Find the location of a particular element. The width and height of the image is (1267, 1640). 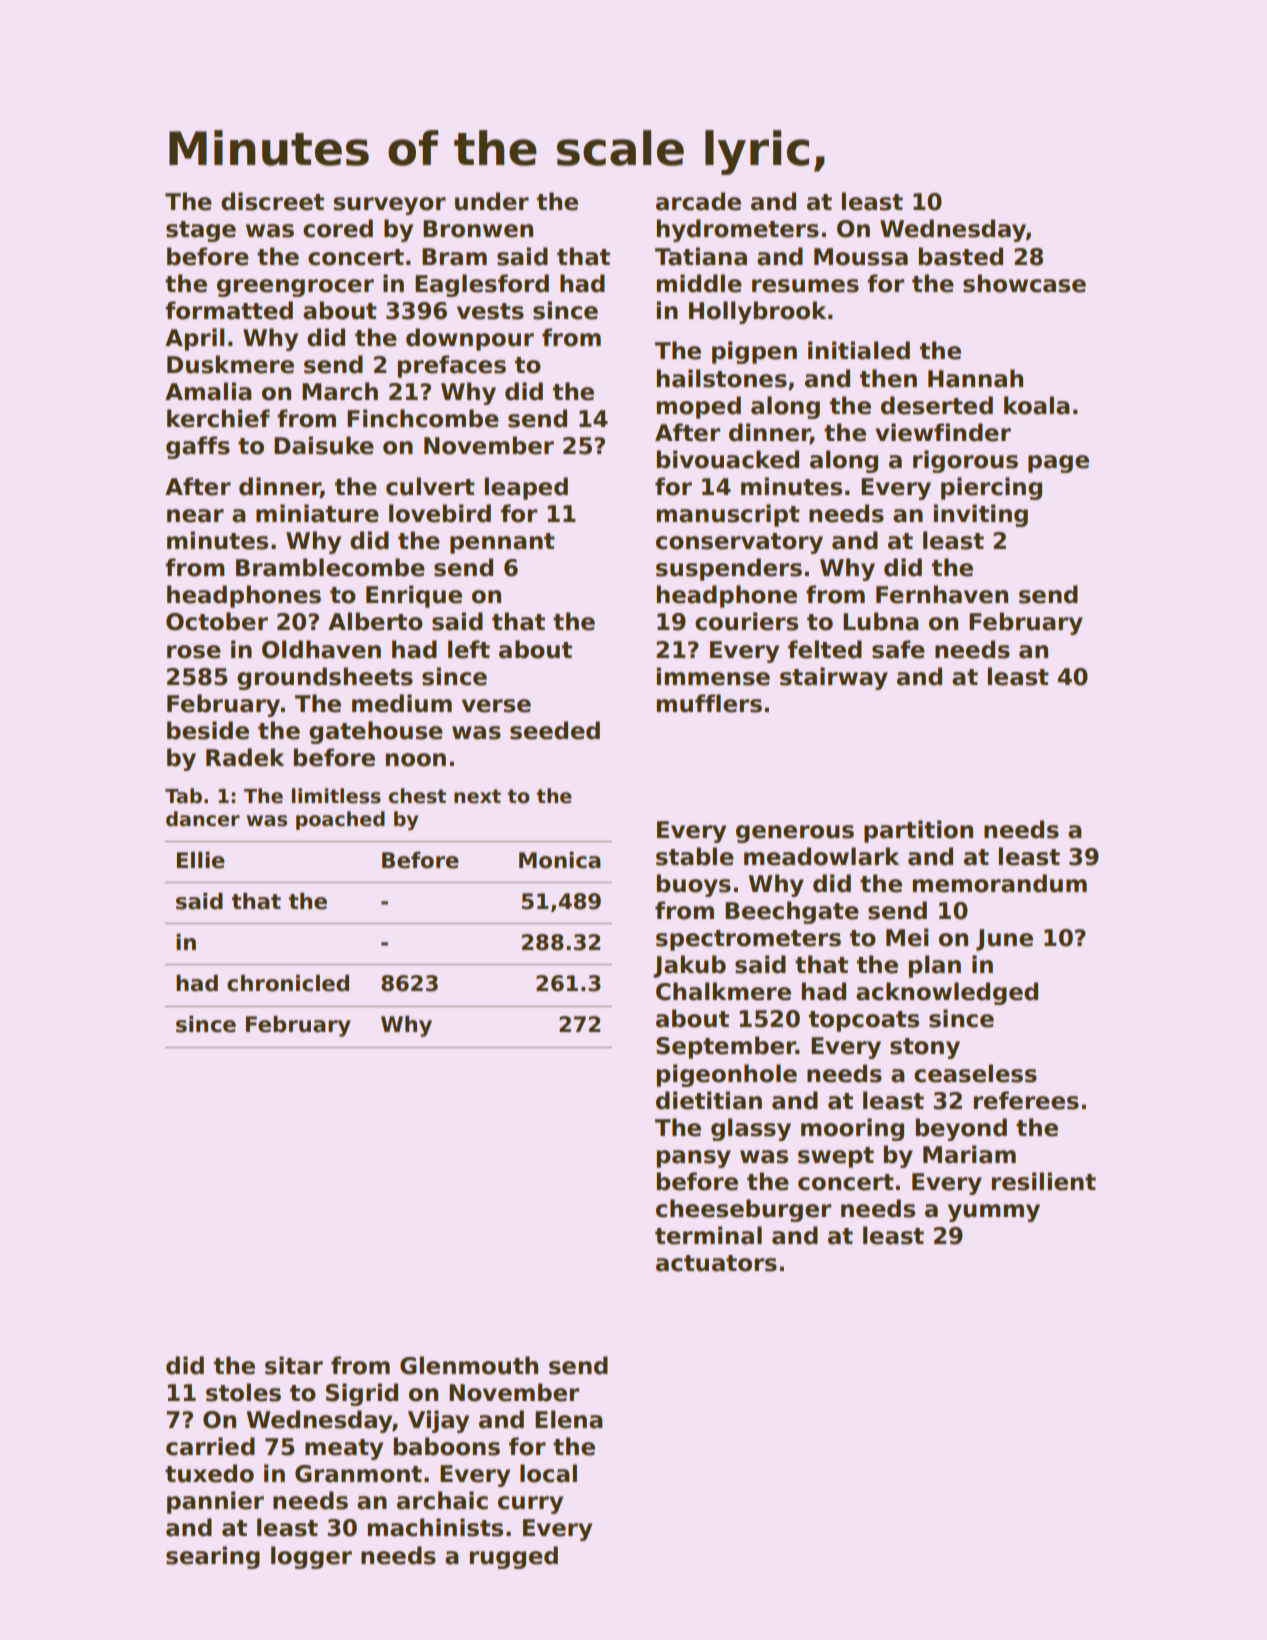

formatted is located at coordinates (229, 310).
